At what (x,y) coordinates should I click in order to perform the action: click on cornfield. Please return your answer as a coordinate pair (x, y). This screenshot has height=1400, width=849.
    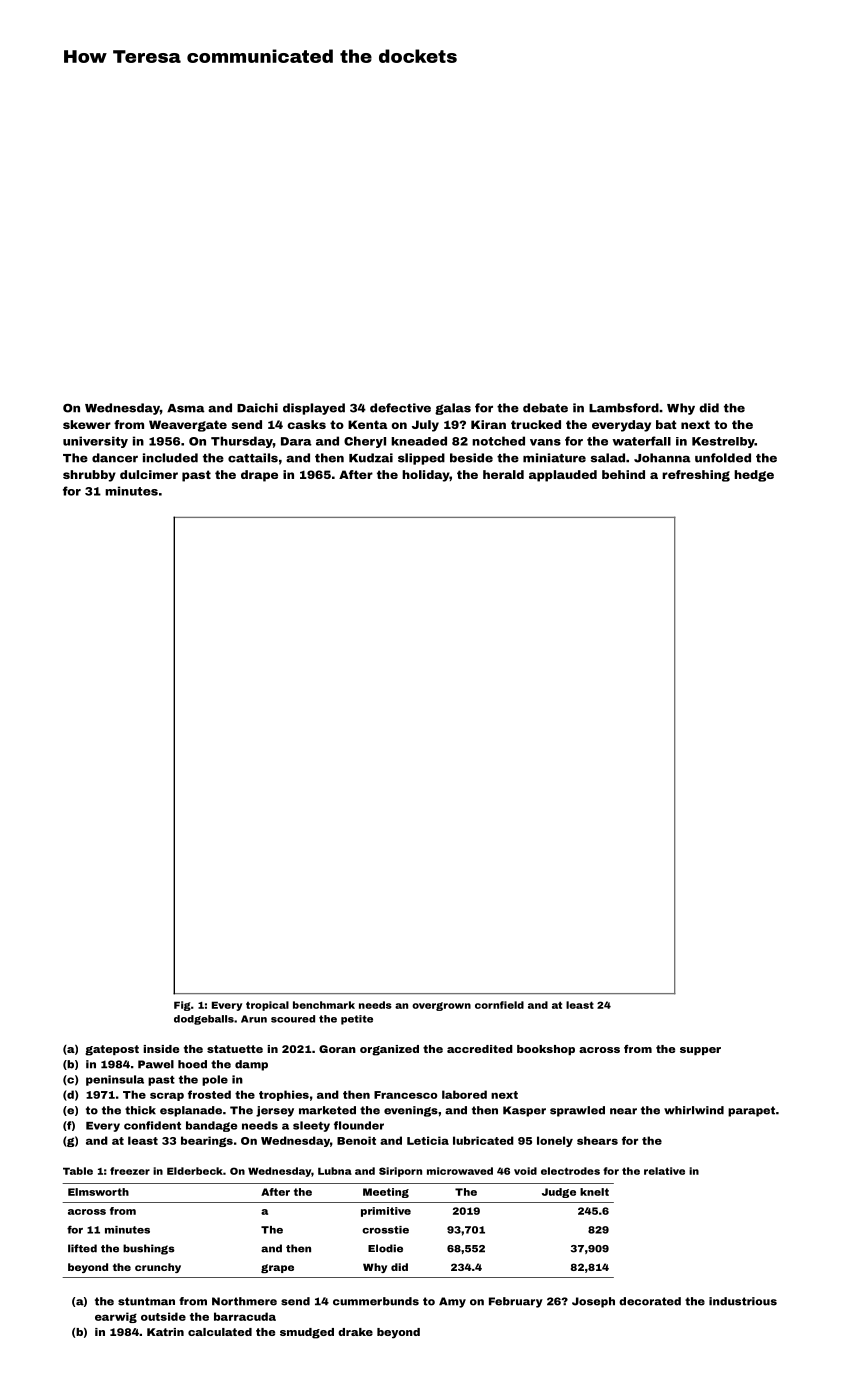
    Looking at the image, I should click on (499, 1005).
